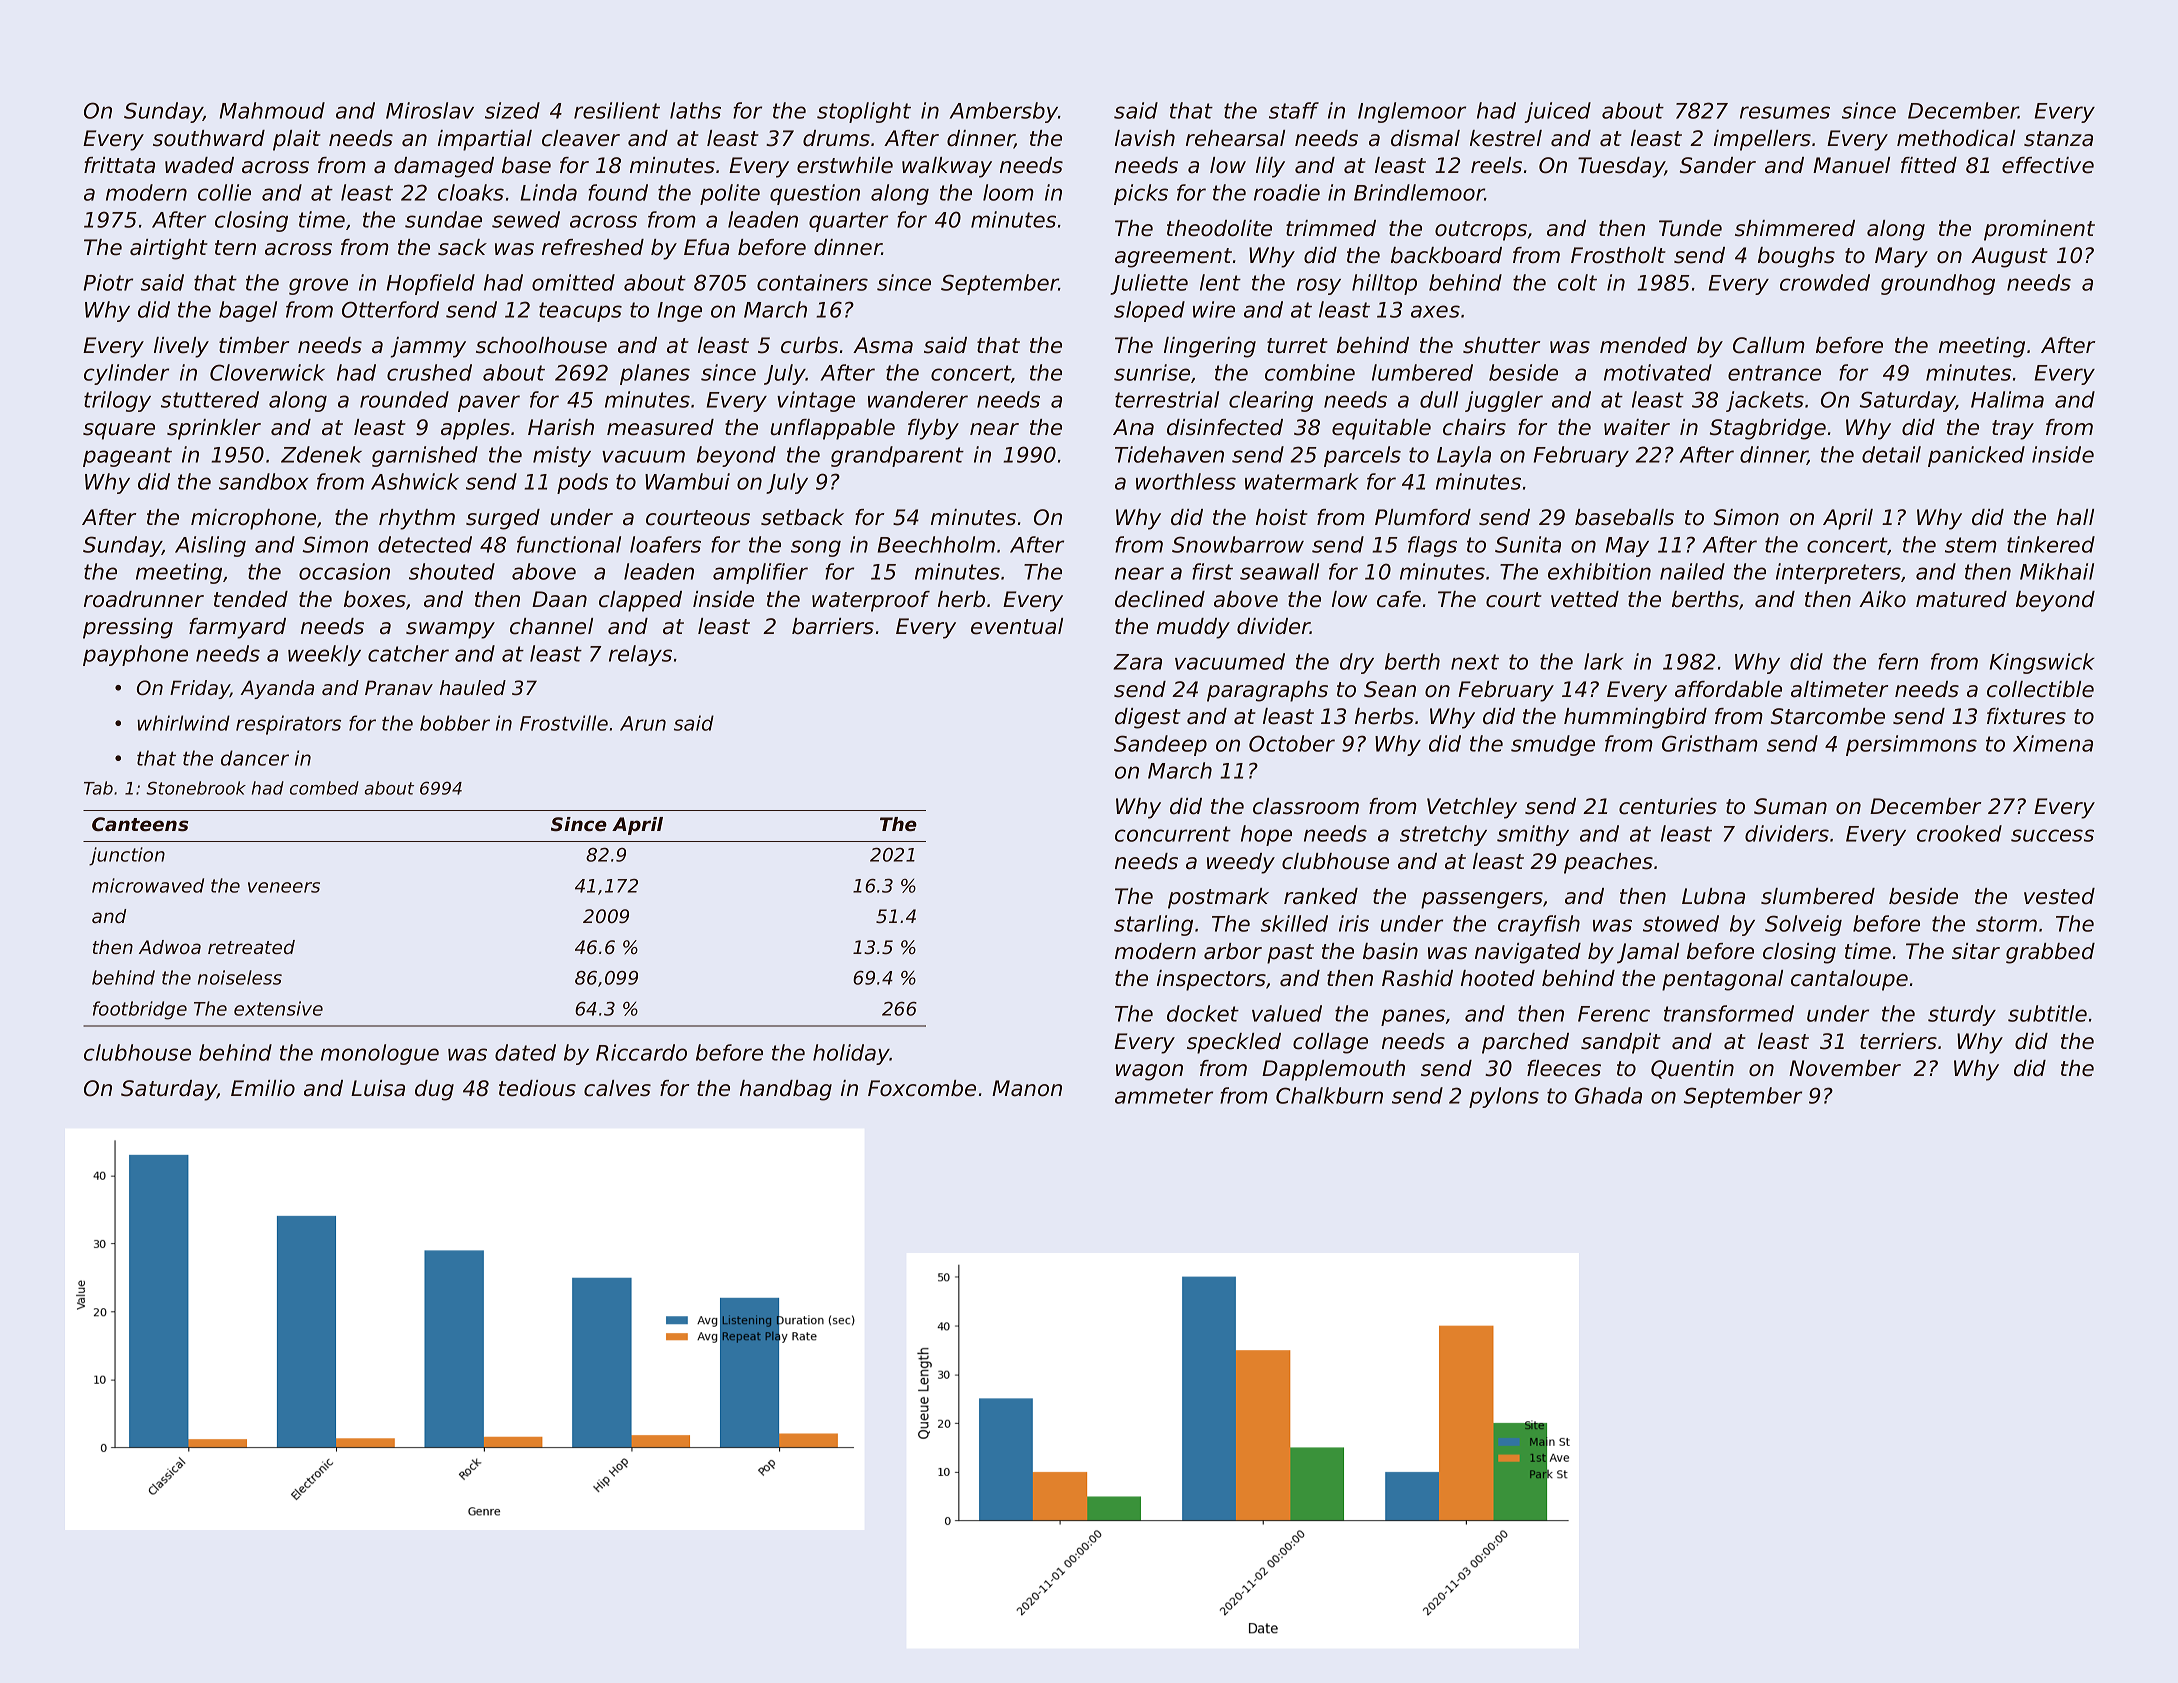 Image resolution: width=2178 pixels, height=1683 pixels. What do you see at coordinates (1153, 925) in the document?
I see `starling` at bounding box center [1153, 925].
